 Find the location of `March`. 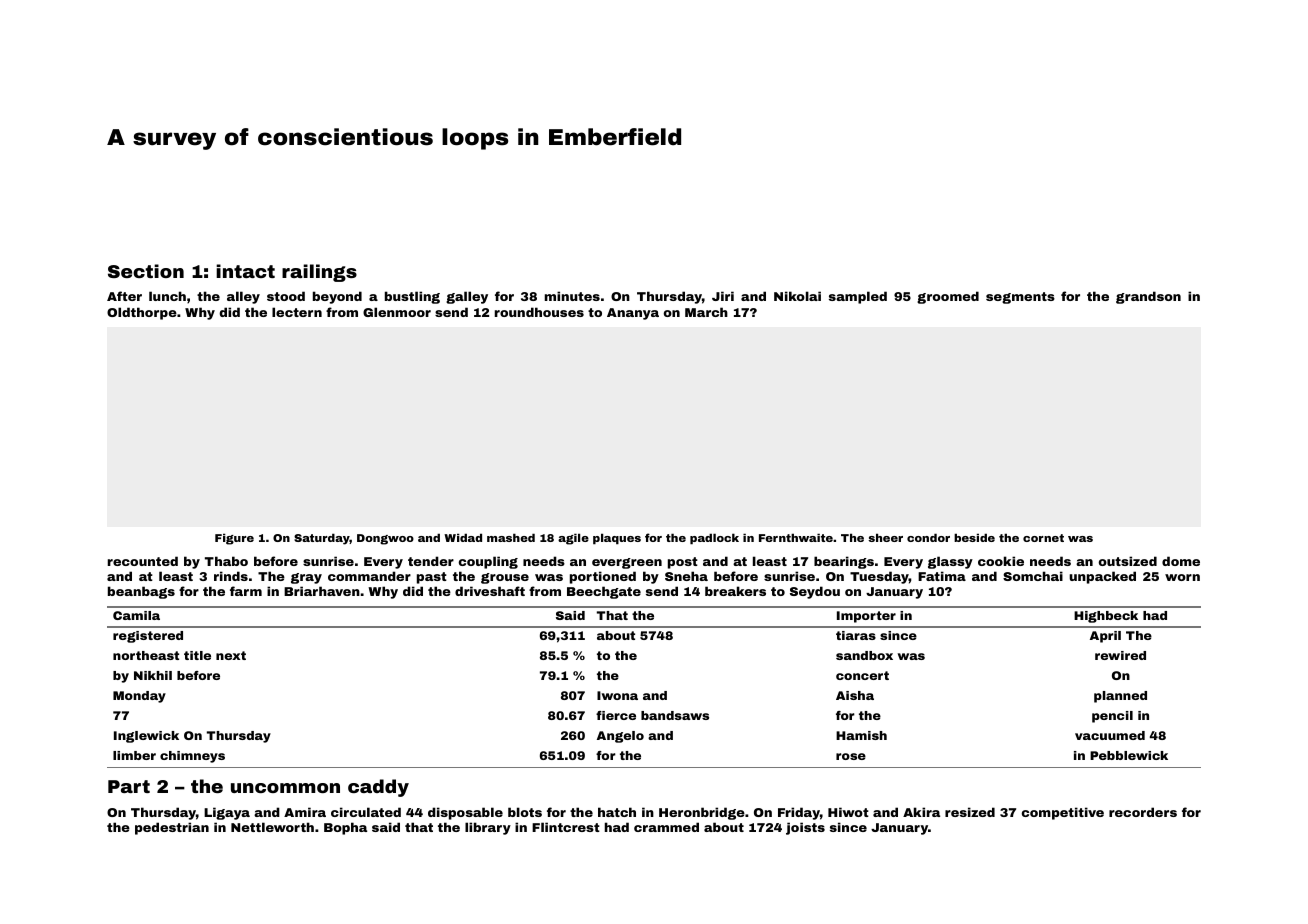

March is located at coordinates (706, 312).
